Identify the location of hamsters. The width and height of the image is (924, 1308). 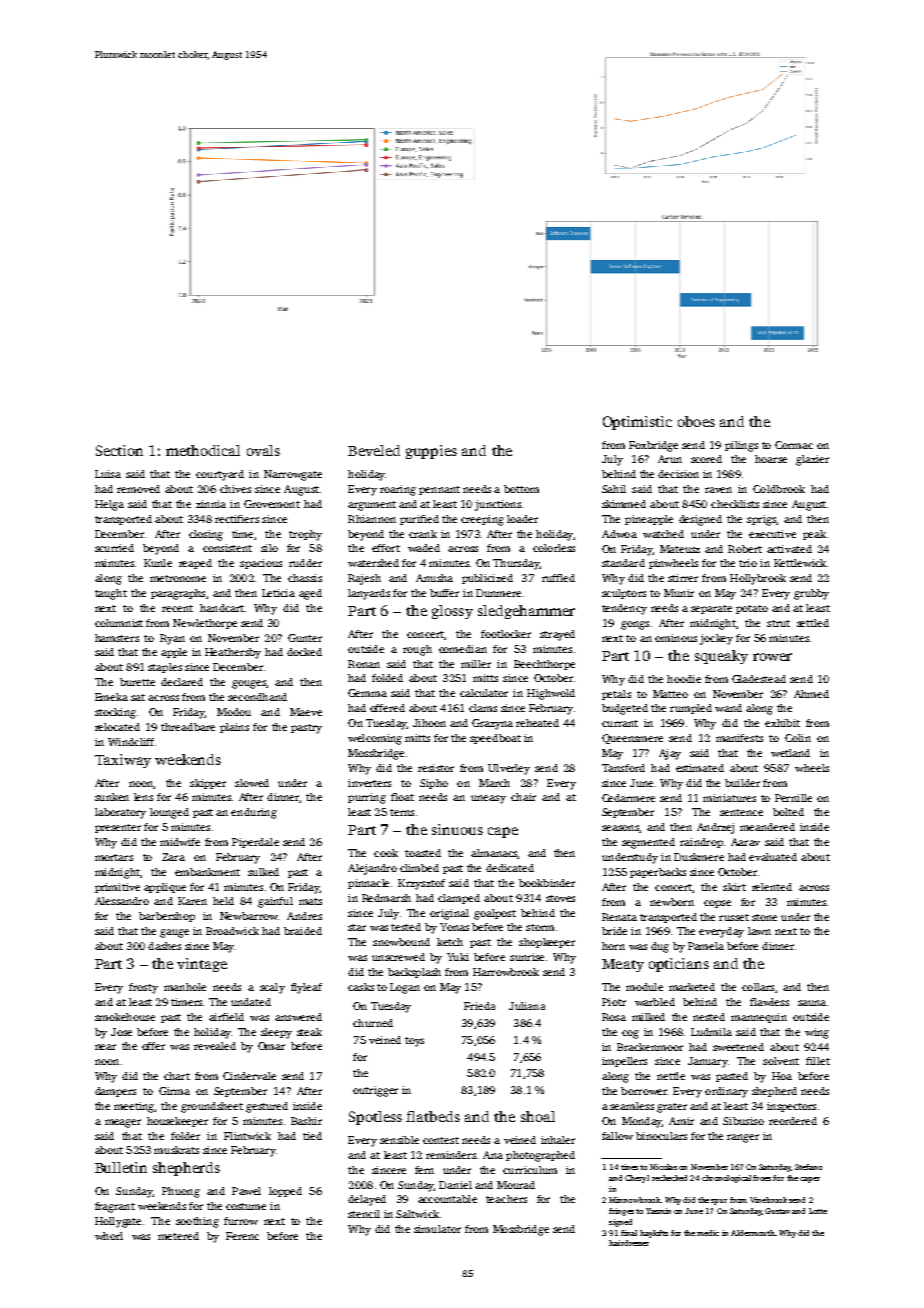
(117, 638).
